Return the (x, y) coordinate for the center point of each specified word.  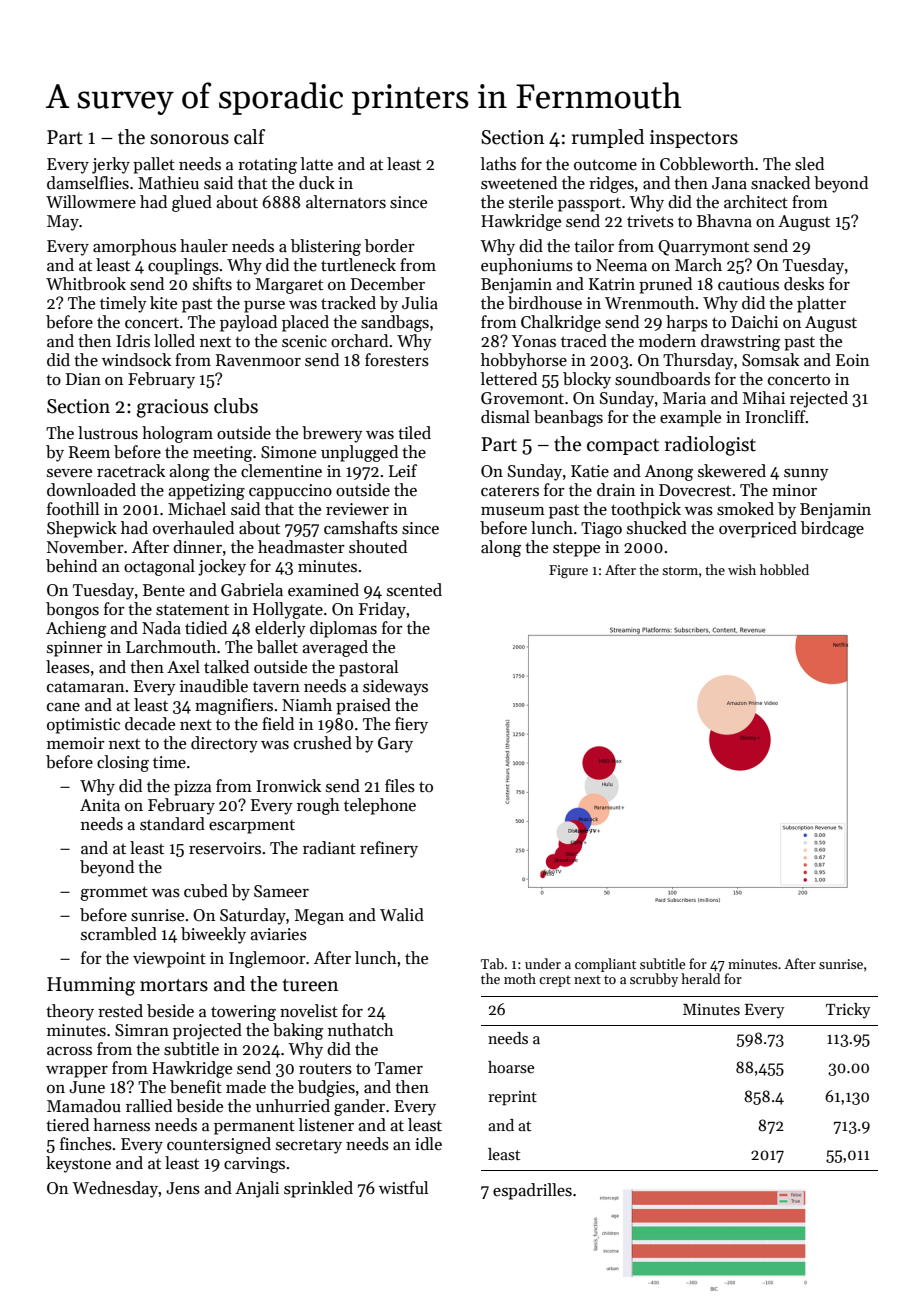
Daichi (754, 322)
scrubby (654, 980)
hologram (177, 434)
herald (700, 978)
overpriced (758, 529)
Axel (183, 667)
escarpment (252, 827)
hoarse (511, 1067)
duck (317, 182)
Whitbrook (86, 284)
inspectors (694, 139)
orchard (359, 341)
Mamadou (84, 1106)
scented (414, 590)
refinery (389, 849)
